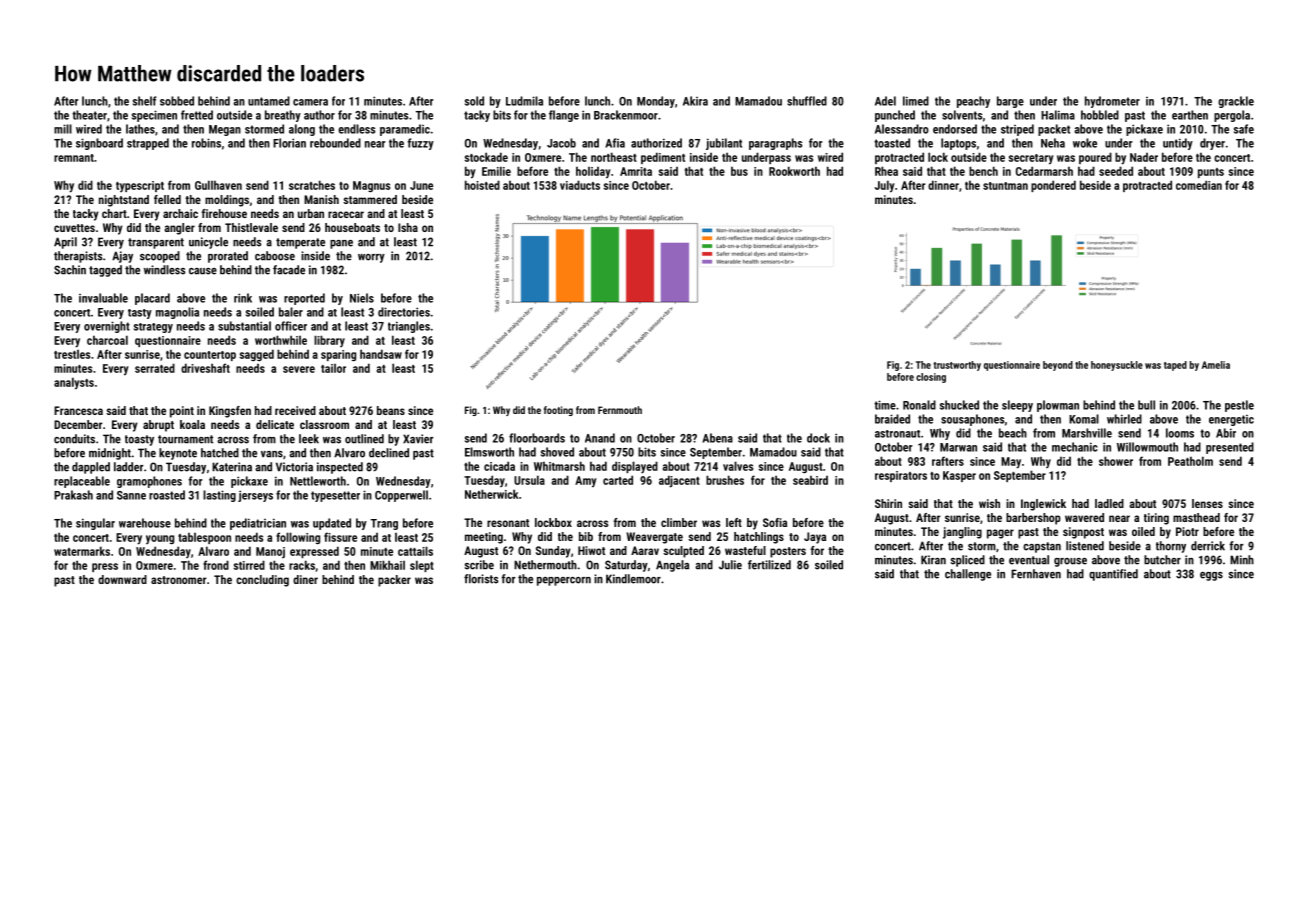  Describe the element at coordinates (1207, 503) in the image. I see `lenses` at that location.
